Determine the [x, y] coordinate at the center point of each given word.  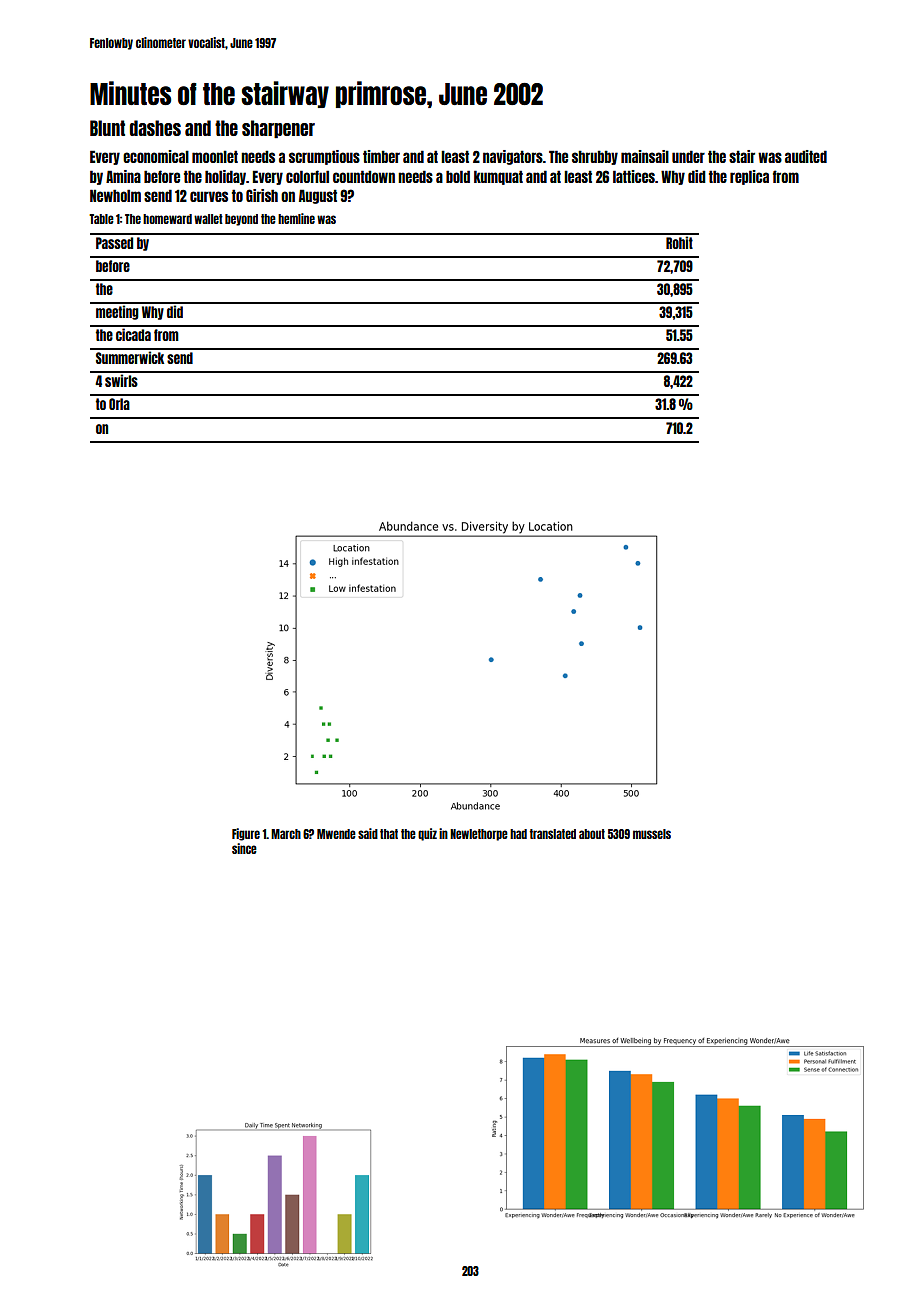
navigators [513, 157]
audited [806, 156]
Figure [246, 834]
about [592, 834]
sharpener [278, 129]
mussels [652, 834]
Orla [119, 404]
